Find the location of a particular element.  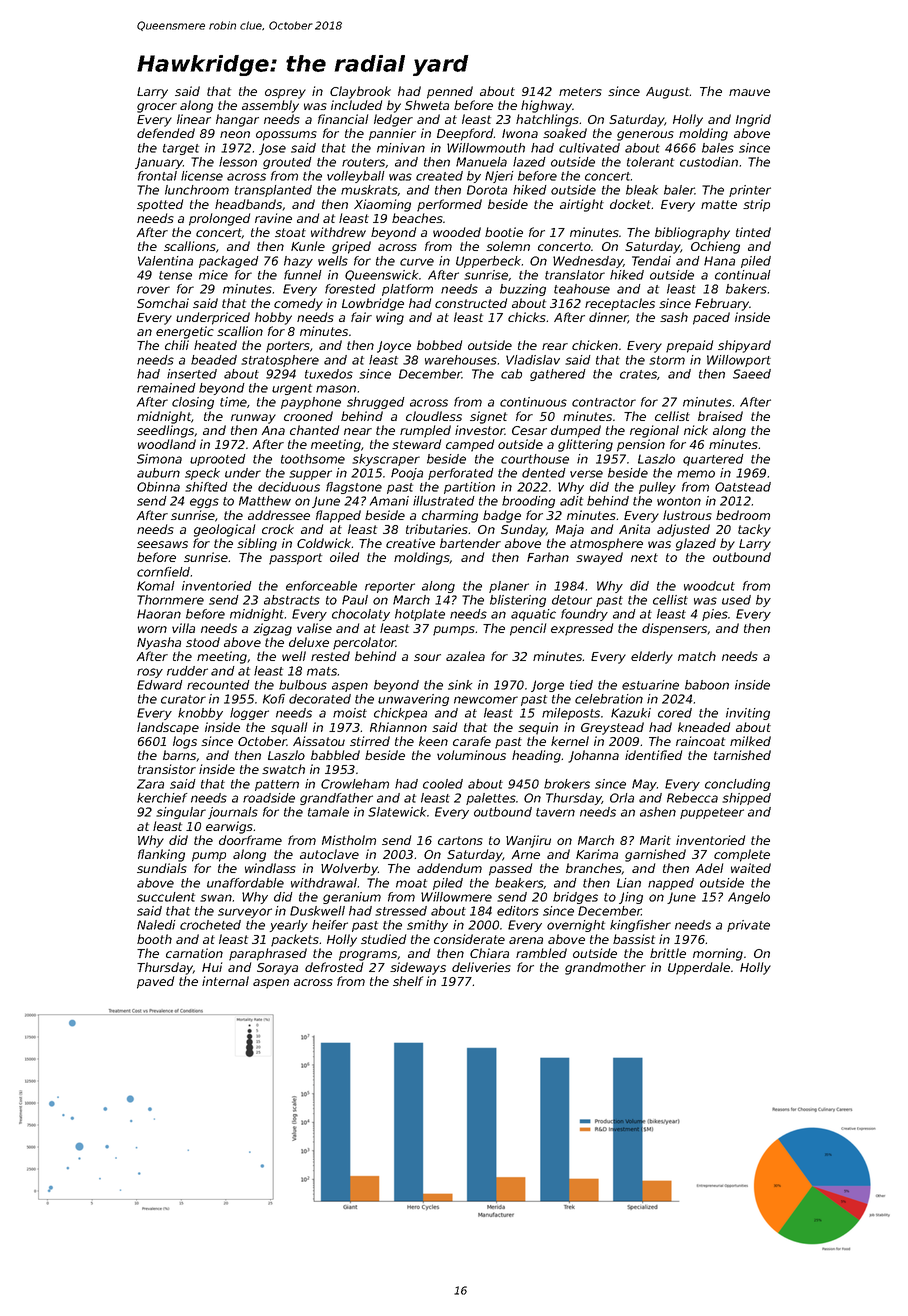

Somchai is located at coordinates (163, 303).
